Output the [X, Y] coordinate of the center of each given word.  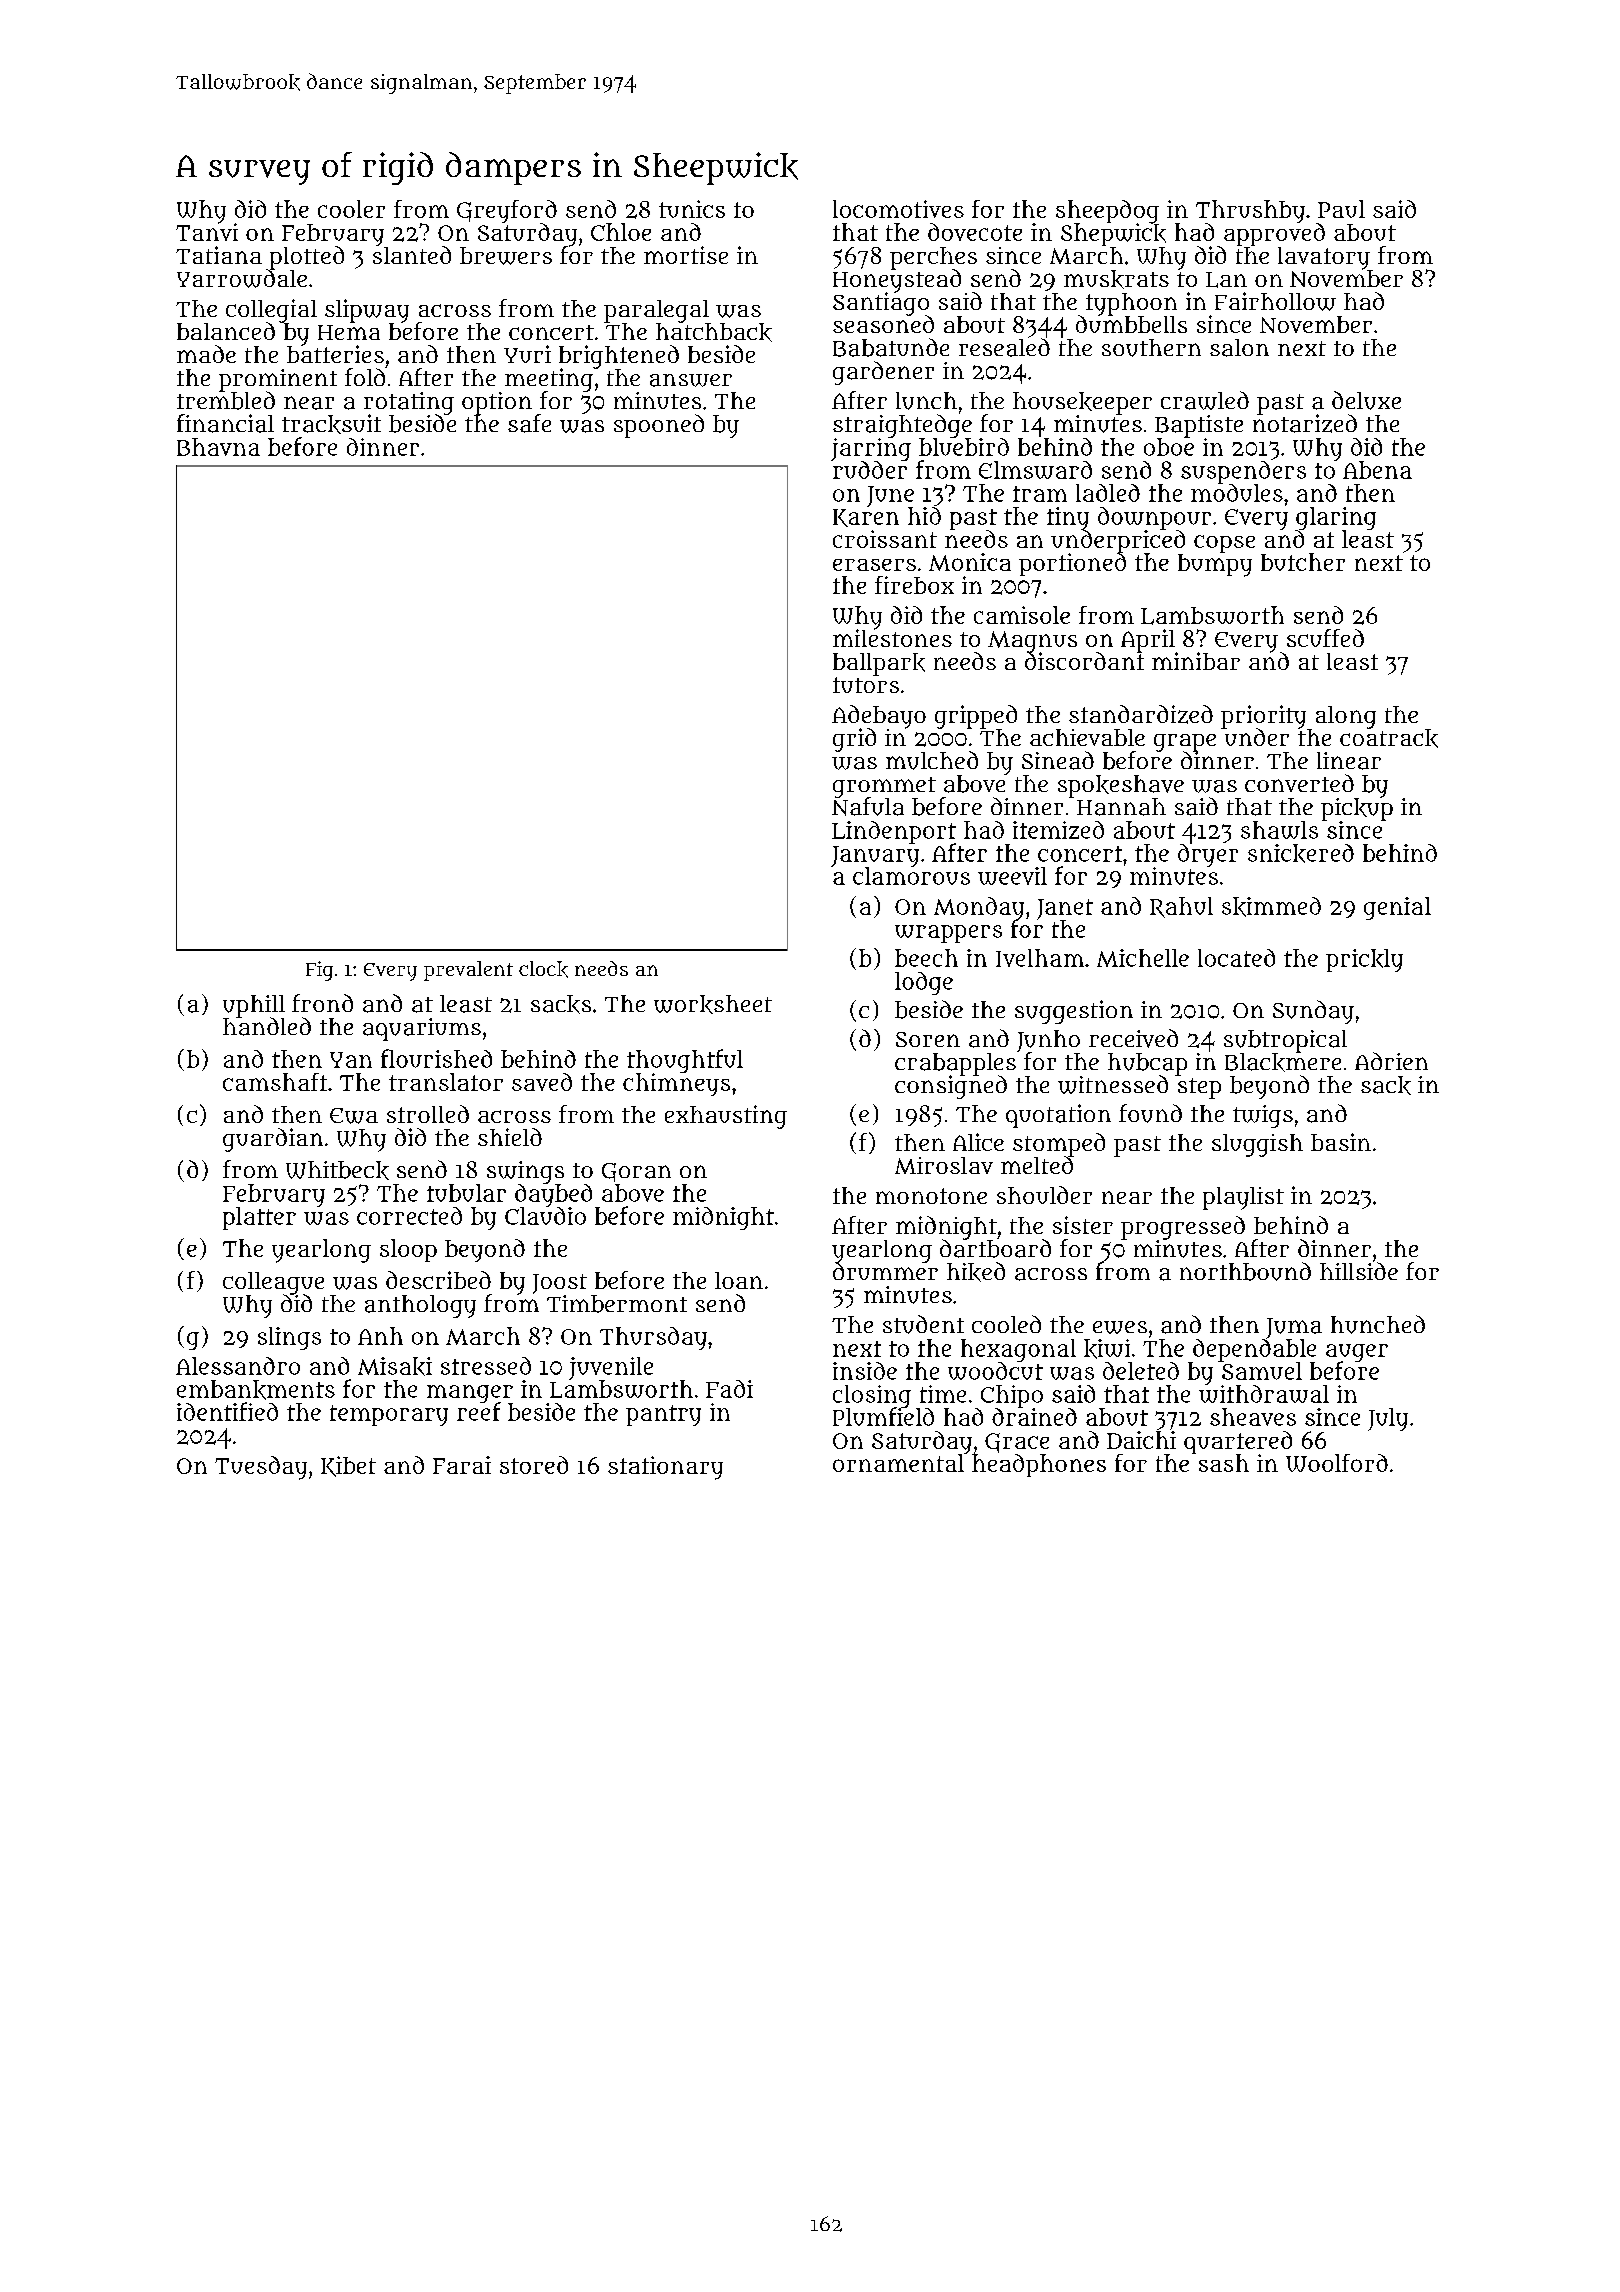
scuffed [1325, 638]
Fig [319, 971]
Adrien [1391, 1061]
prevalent [468, 971]
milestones [892, 638]
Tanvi [207, 232]
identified [227, 1411]
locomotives [898, 209]
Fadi [729, 1389]
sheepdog [1107, 211]
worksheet [713, 1004]
